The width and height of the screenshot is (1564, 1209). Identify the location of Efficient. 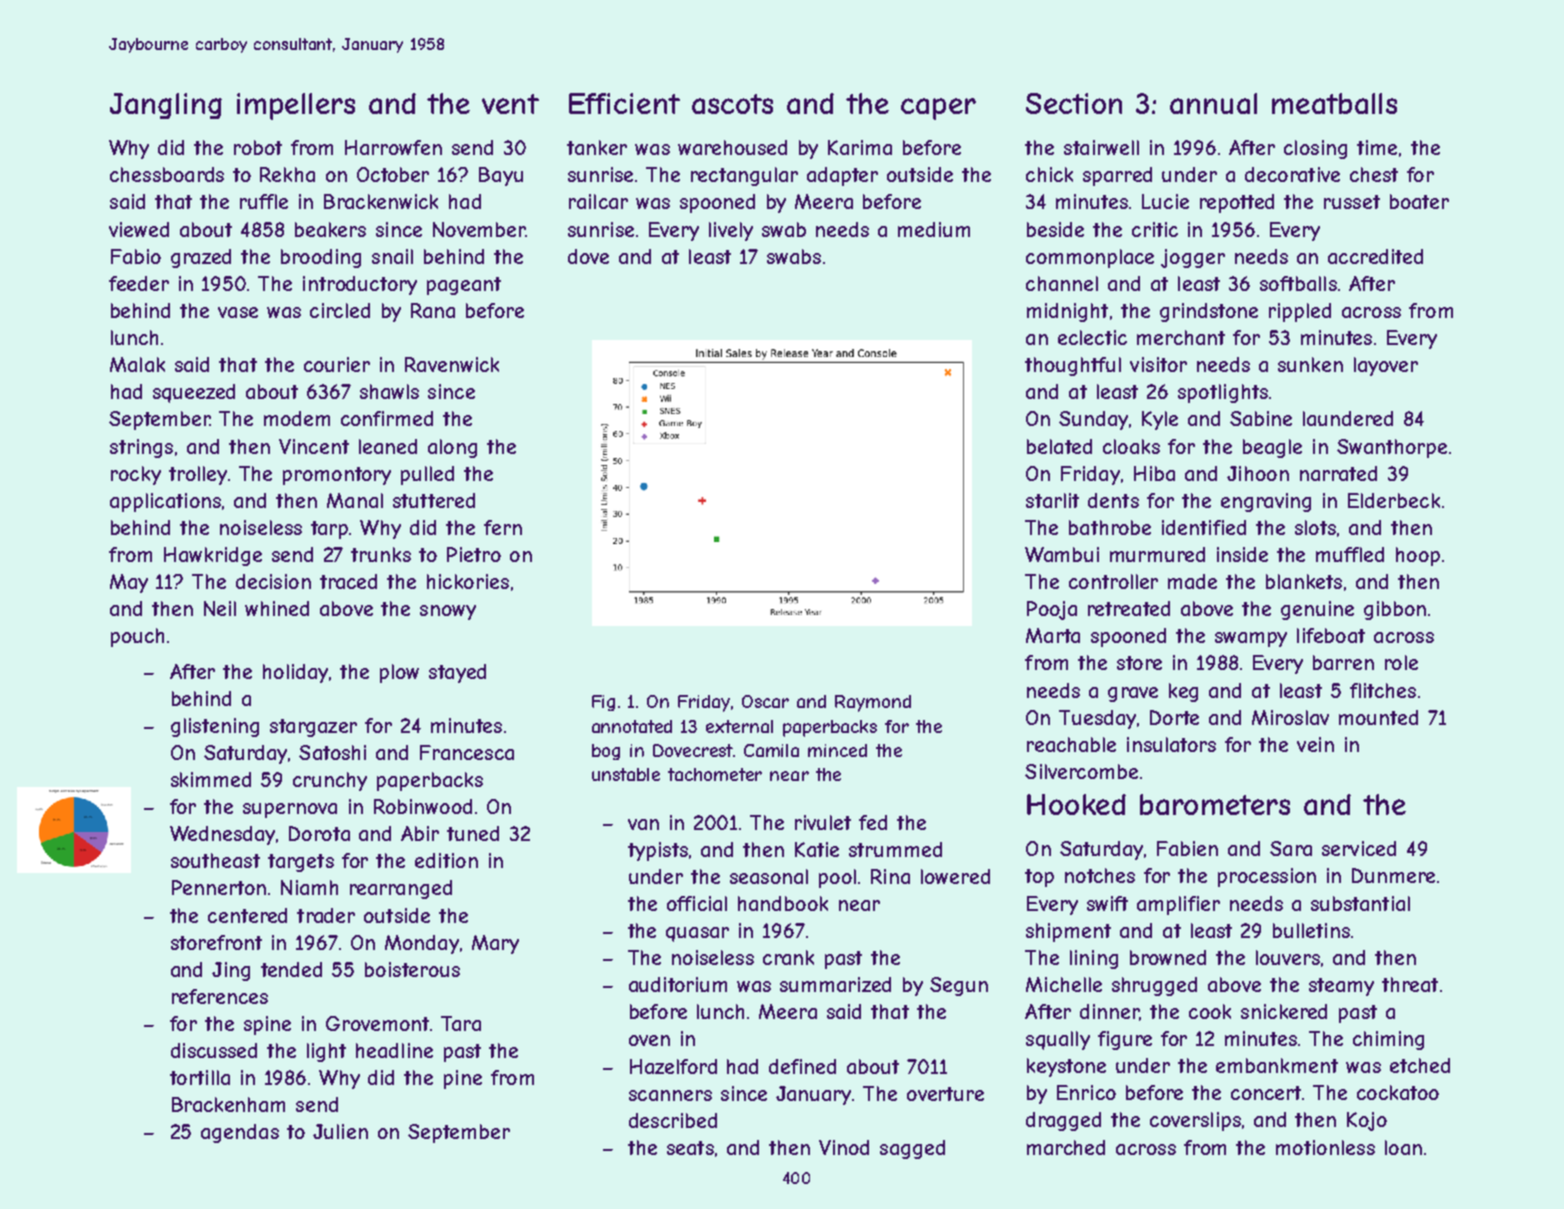
(624, 103).
